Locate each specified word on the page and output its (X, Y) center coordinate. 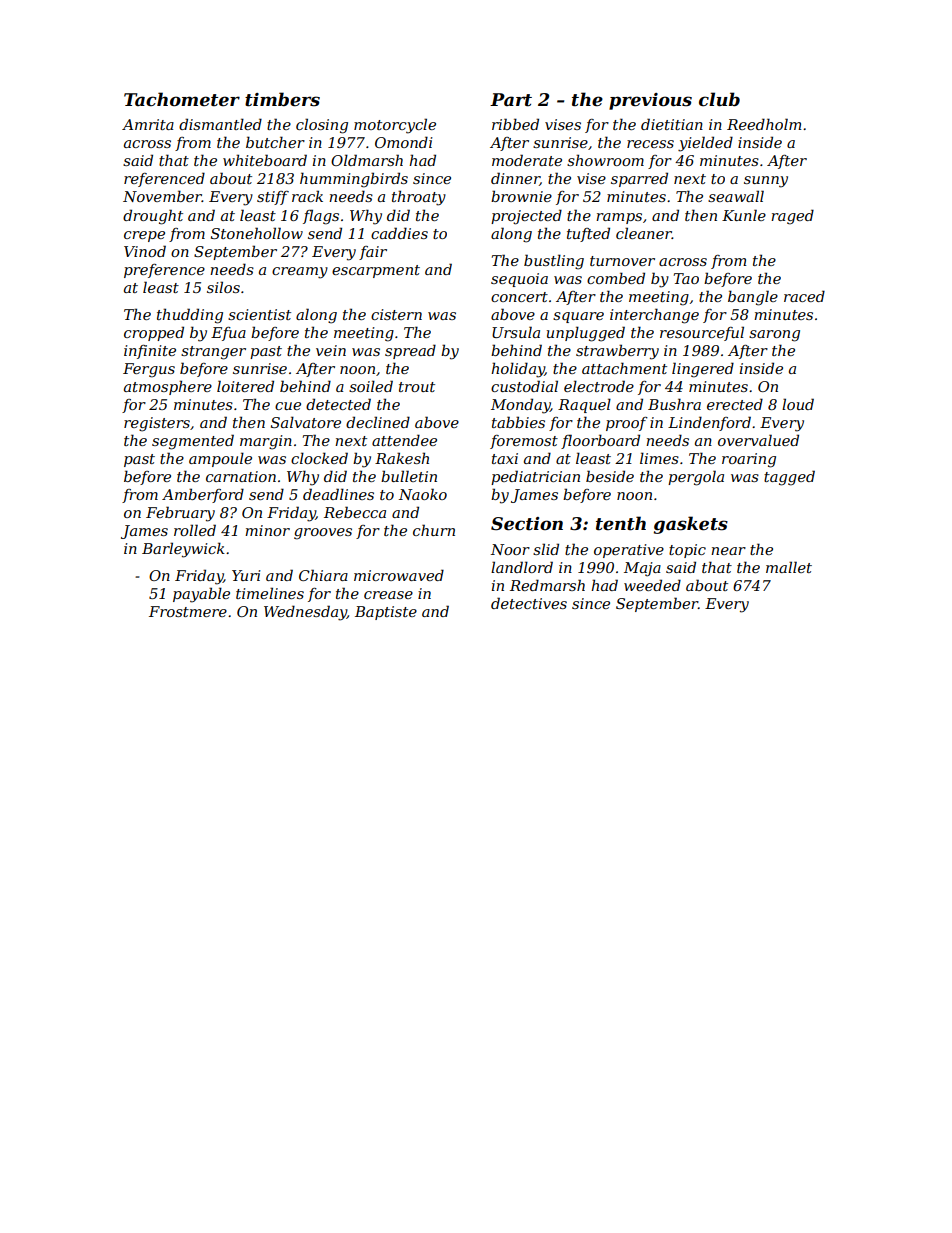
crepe (144, 236)
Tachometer (182, 99)
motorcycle (395, 126)
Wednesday (305, 613)
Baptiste (386, 613)
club (719, 99)
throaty (419, 198)
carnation (241, 476)
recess (650, 144)
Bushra (674, 404)
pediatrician (535, 477)
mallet (789, 567)
